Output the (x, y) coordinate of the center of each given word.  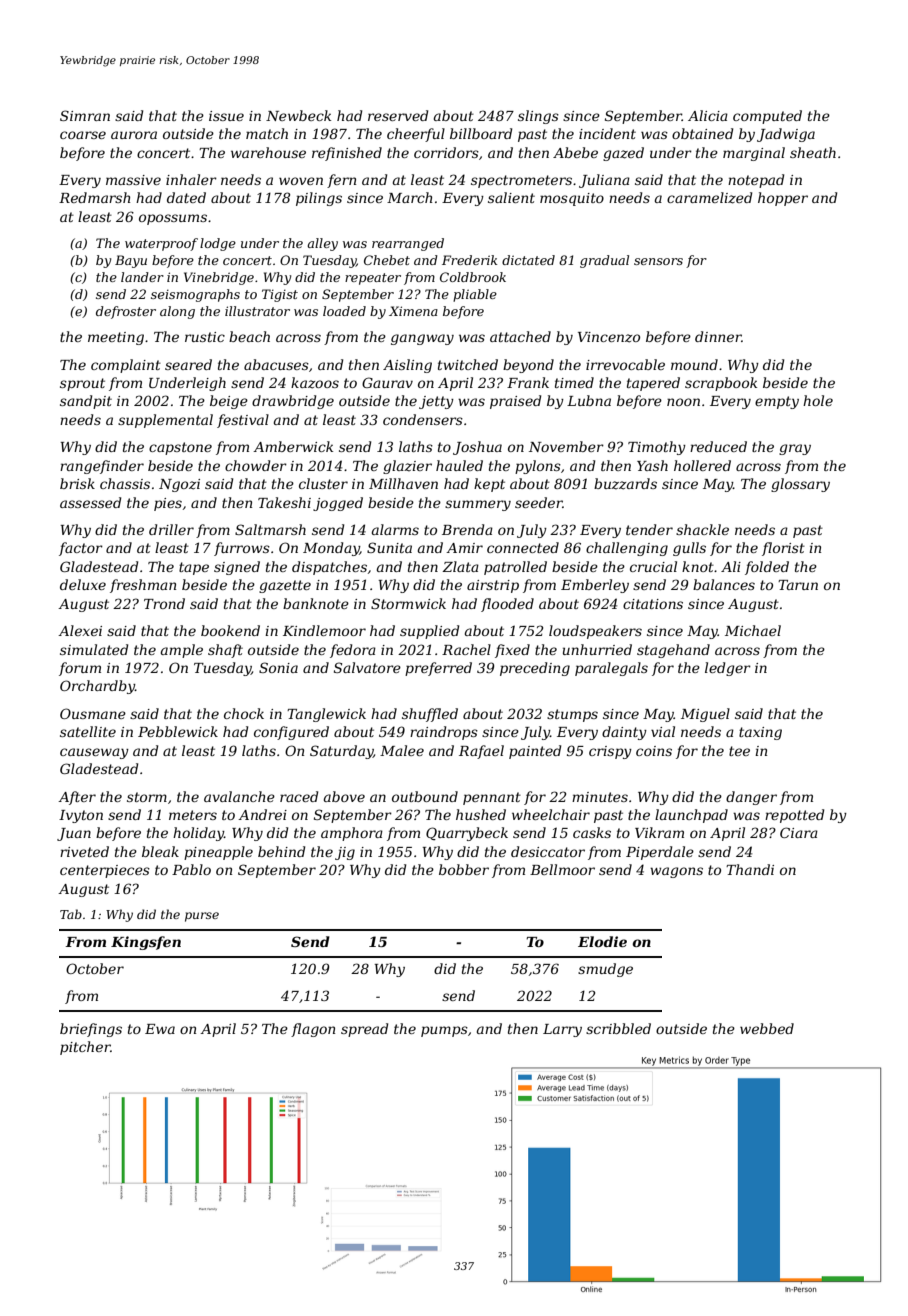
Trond (164, 603)
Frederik (469, 260)
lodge (218, 244)
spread (364, 1030)
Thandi (750, 869)
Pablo (191, 869)
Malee (402, 750)
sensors (658, 261)
